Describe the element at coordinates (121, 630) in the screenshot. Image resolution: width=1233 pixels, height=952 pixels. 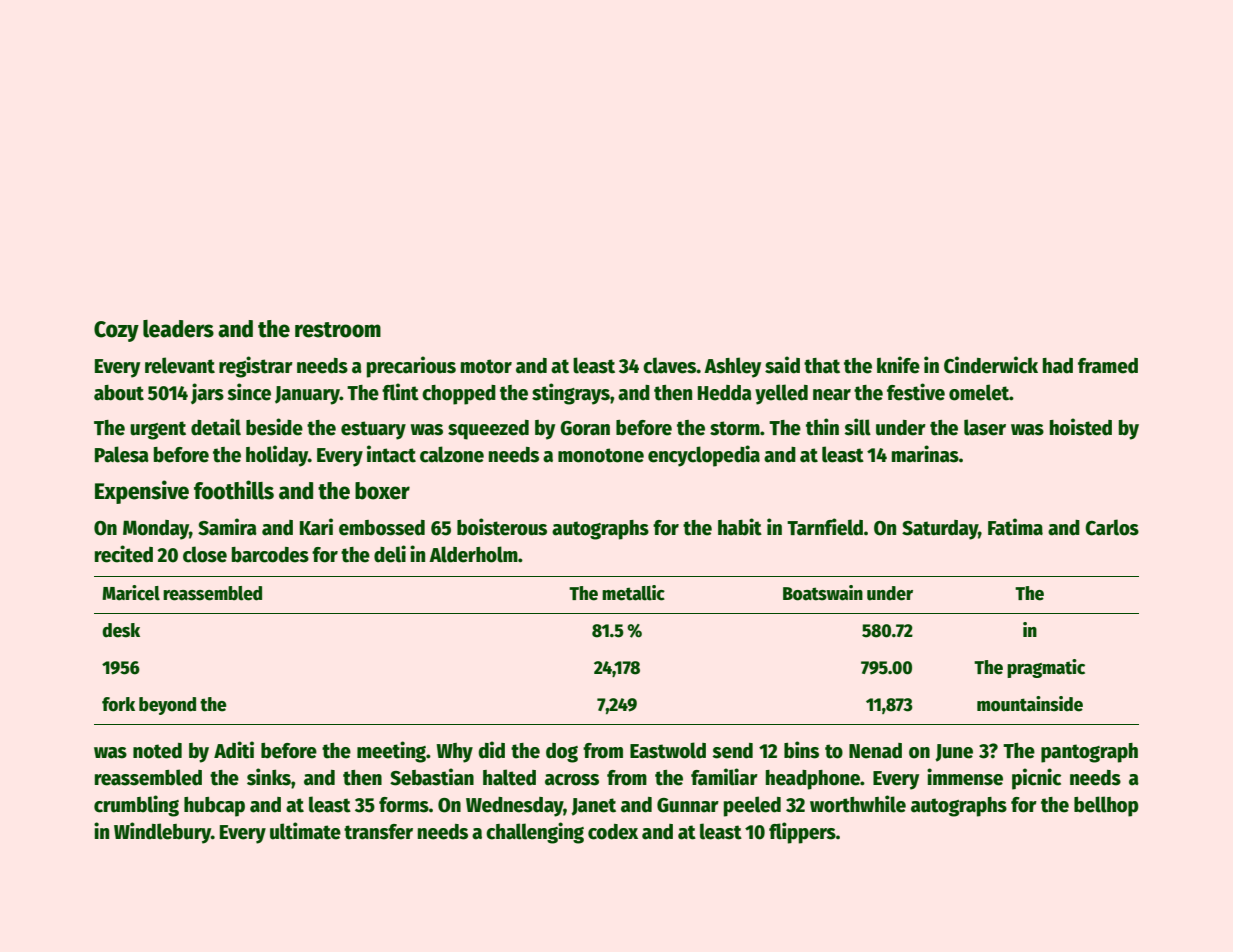
I see `desk` at that location.
